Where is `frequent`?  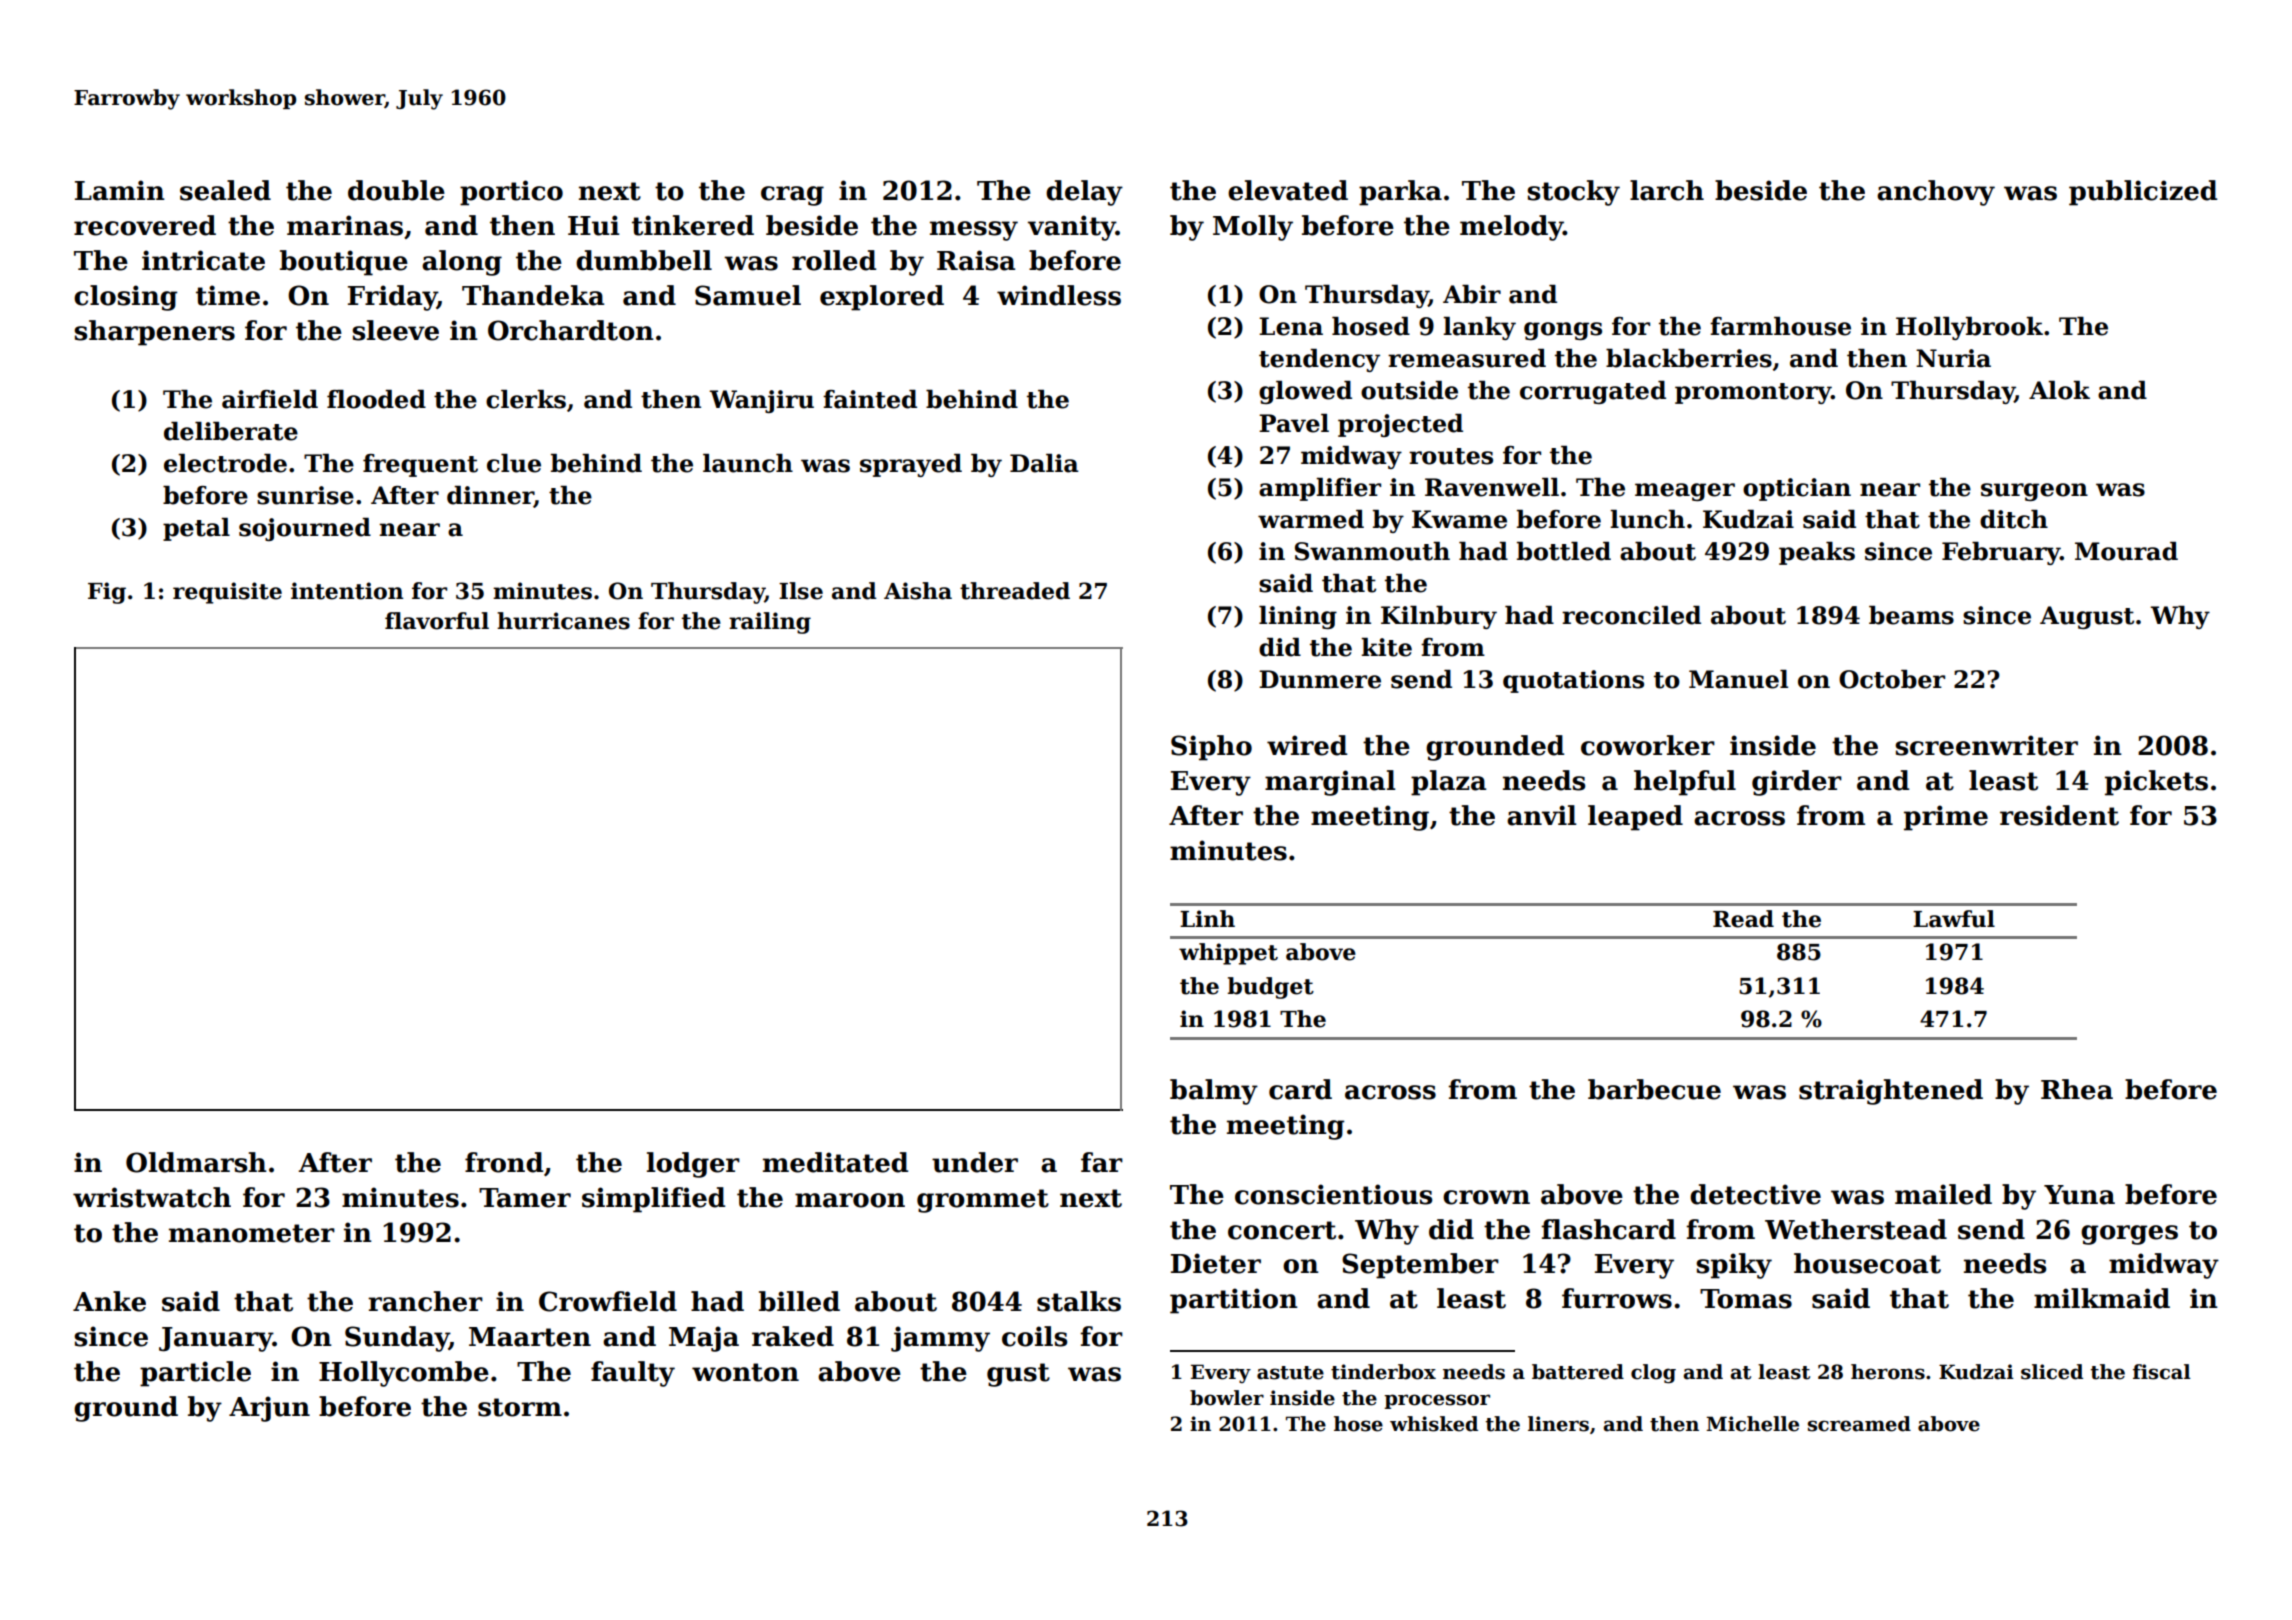
frequent is located at coordinates (420, 465).
